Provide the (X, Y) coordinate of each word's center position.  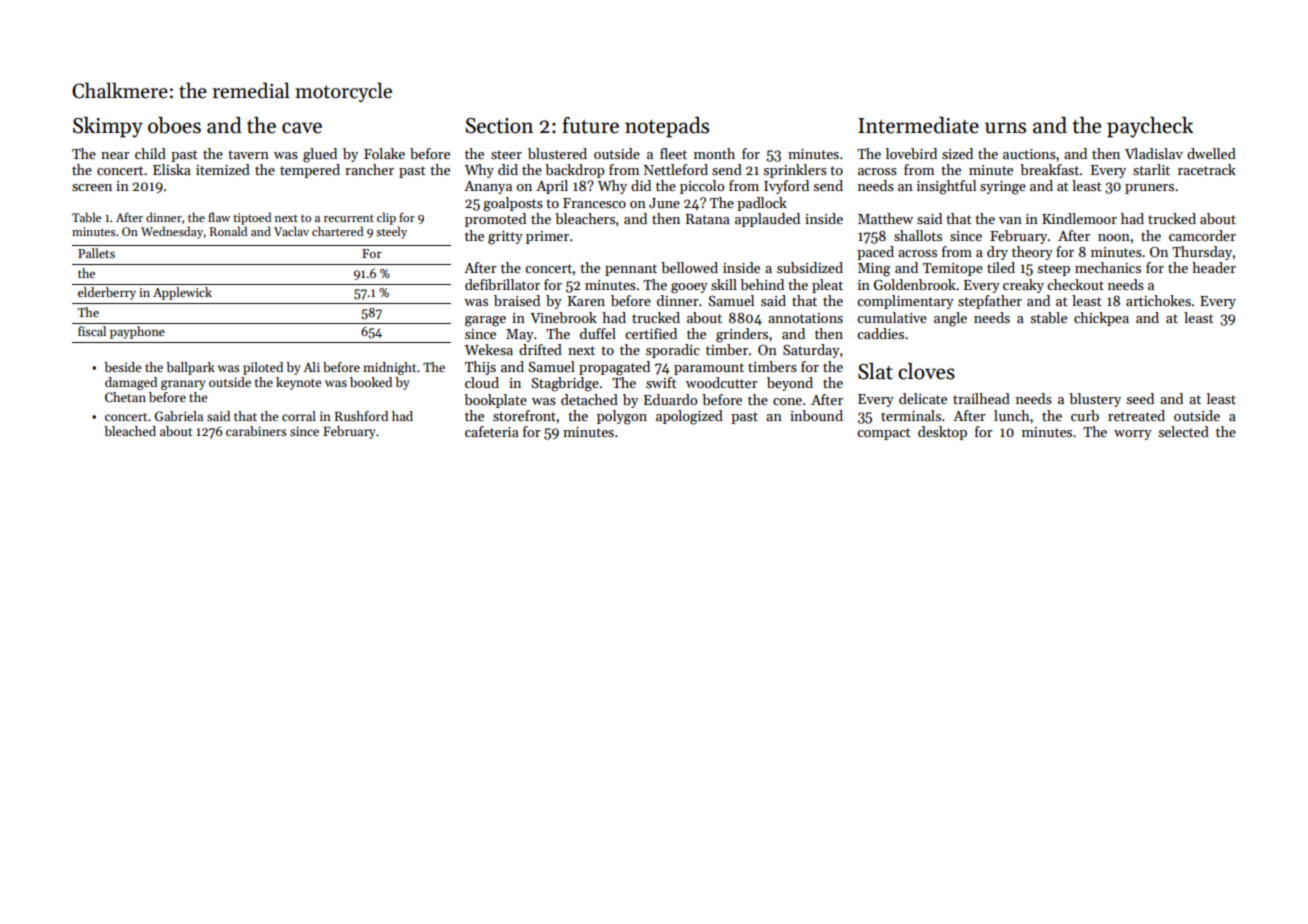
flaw (219, 217)
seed (1140, 398)
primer (547, 237)
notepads (667, 127)
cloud (482, 382)
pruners (1149, 189)
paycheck (1150, 127)
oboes (174, 125)
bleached (130, 431)
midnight (389, 368)
